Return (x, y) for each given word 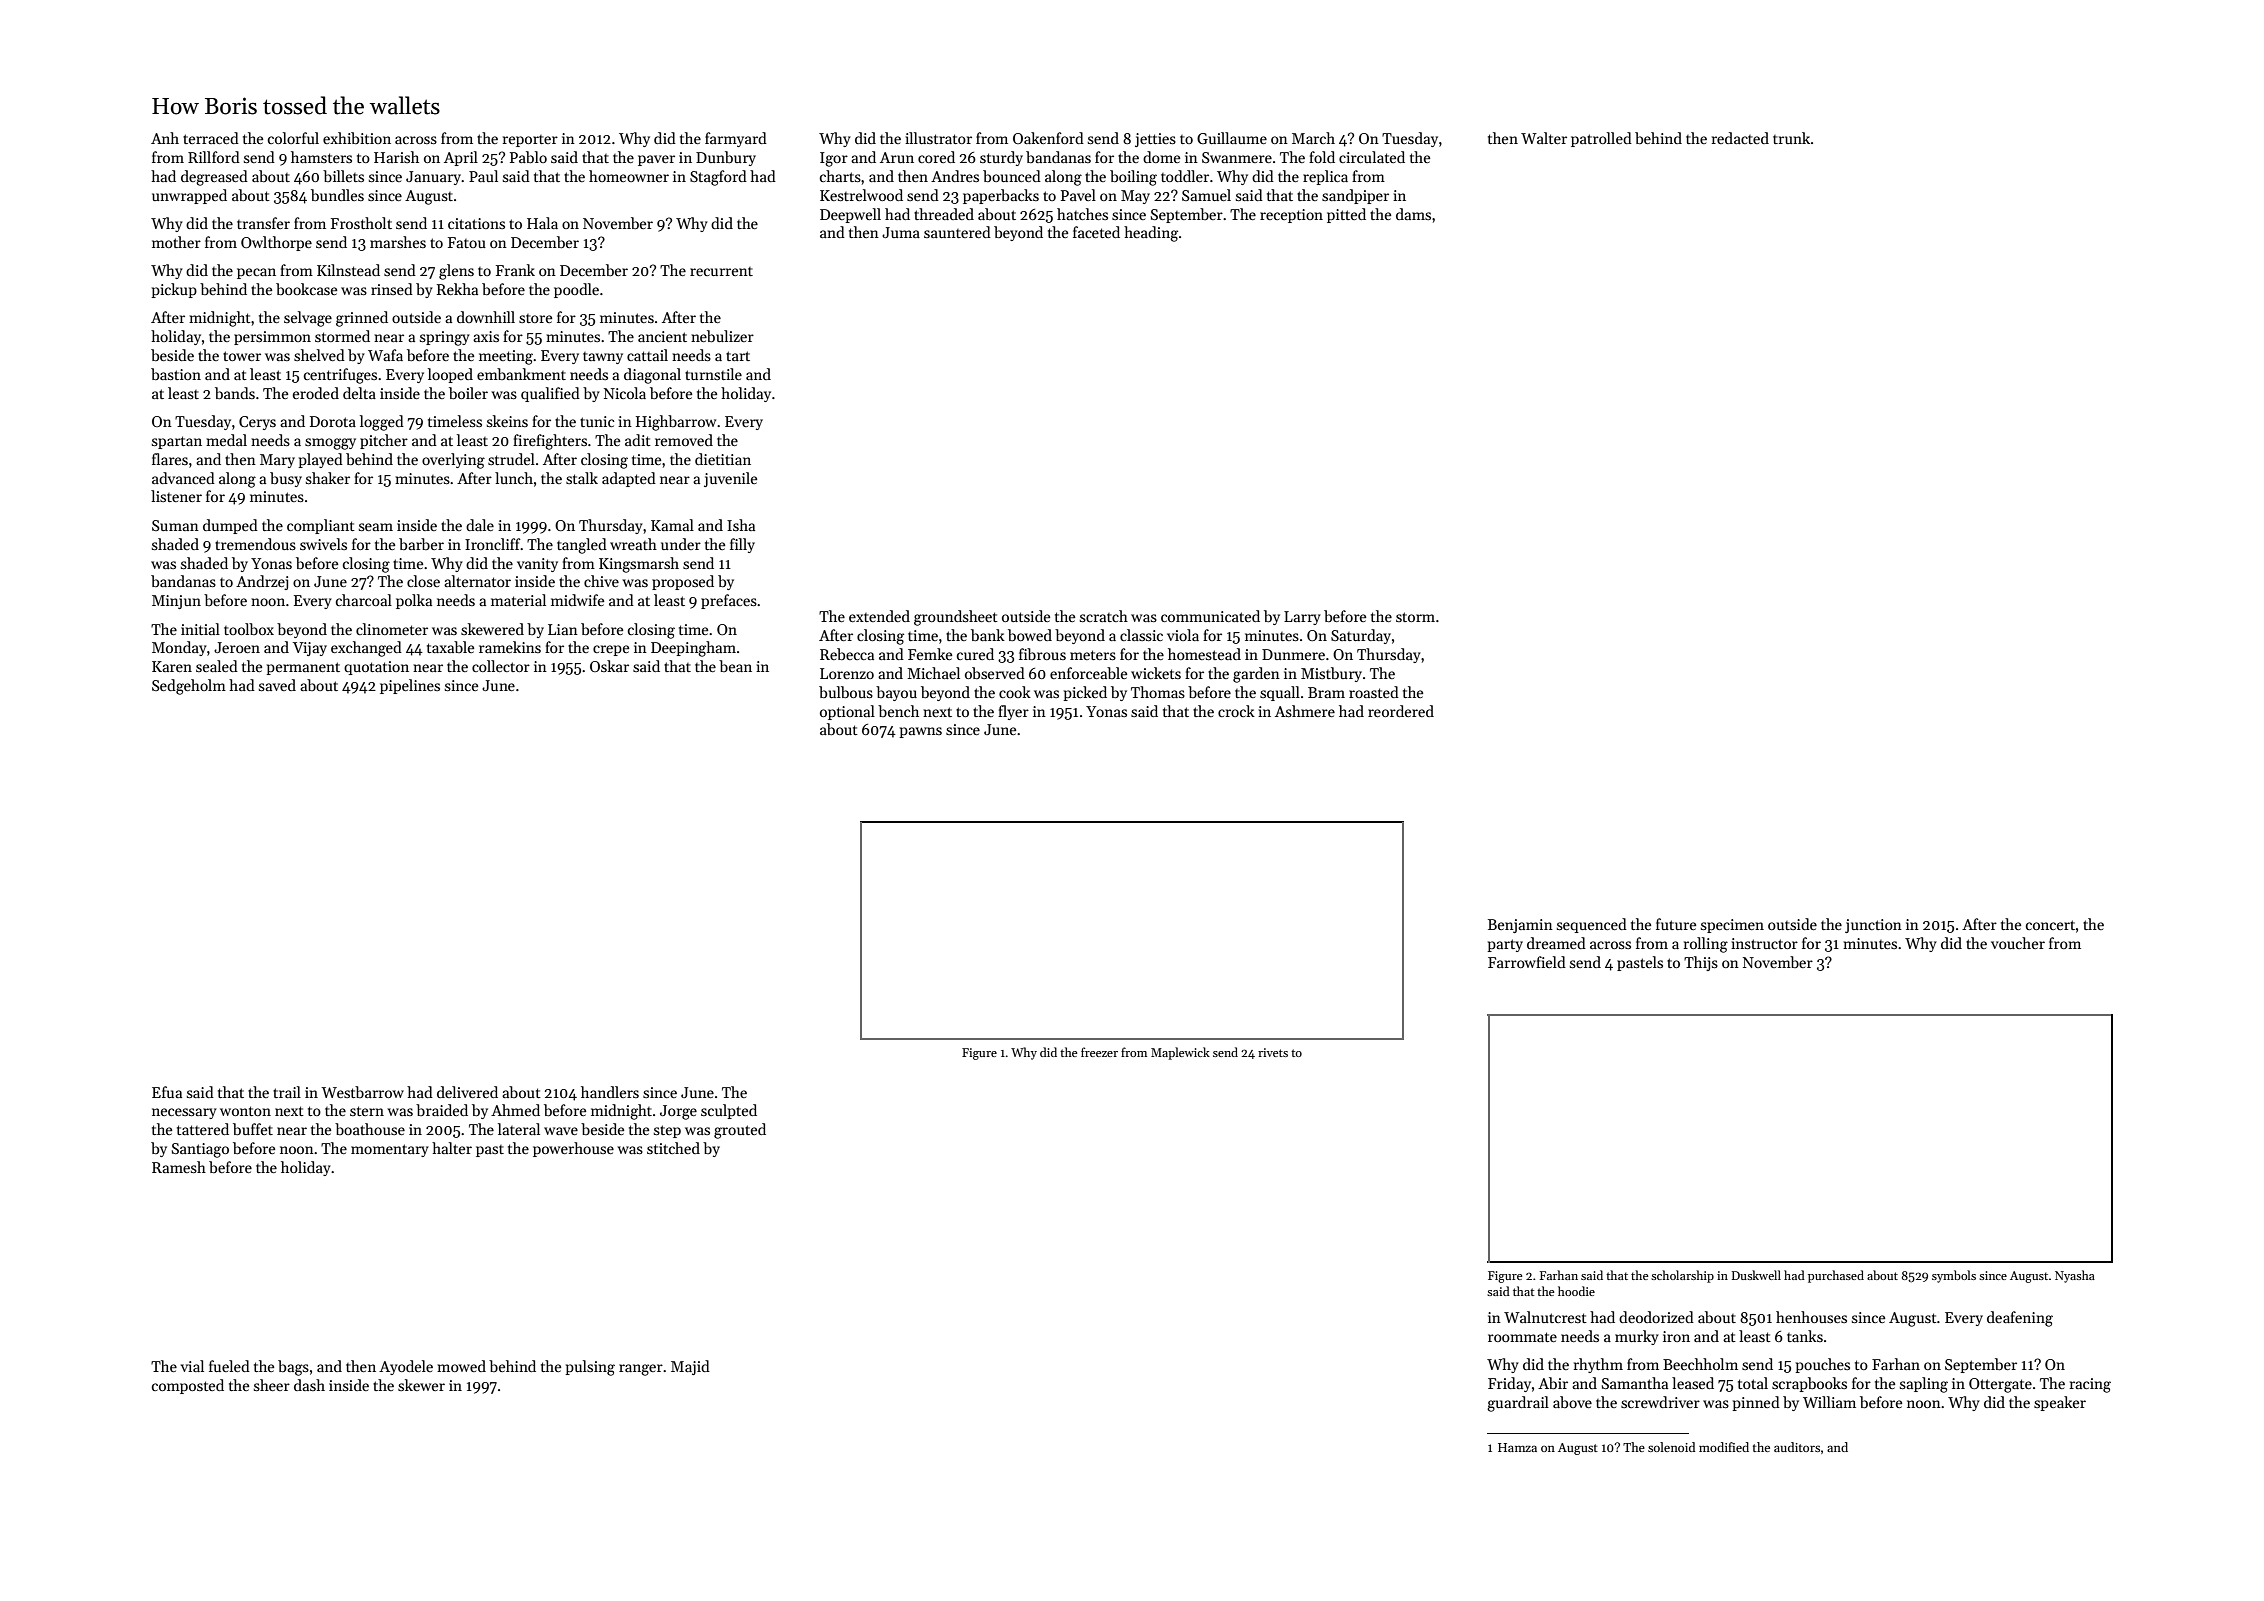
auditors (1797, 1447)
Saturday (1361, 636)
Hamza (1517, 1447)
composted (188, 1386)
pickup (174, 290)
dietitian (723, 459)
